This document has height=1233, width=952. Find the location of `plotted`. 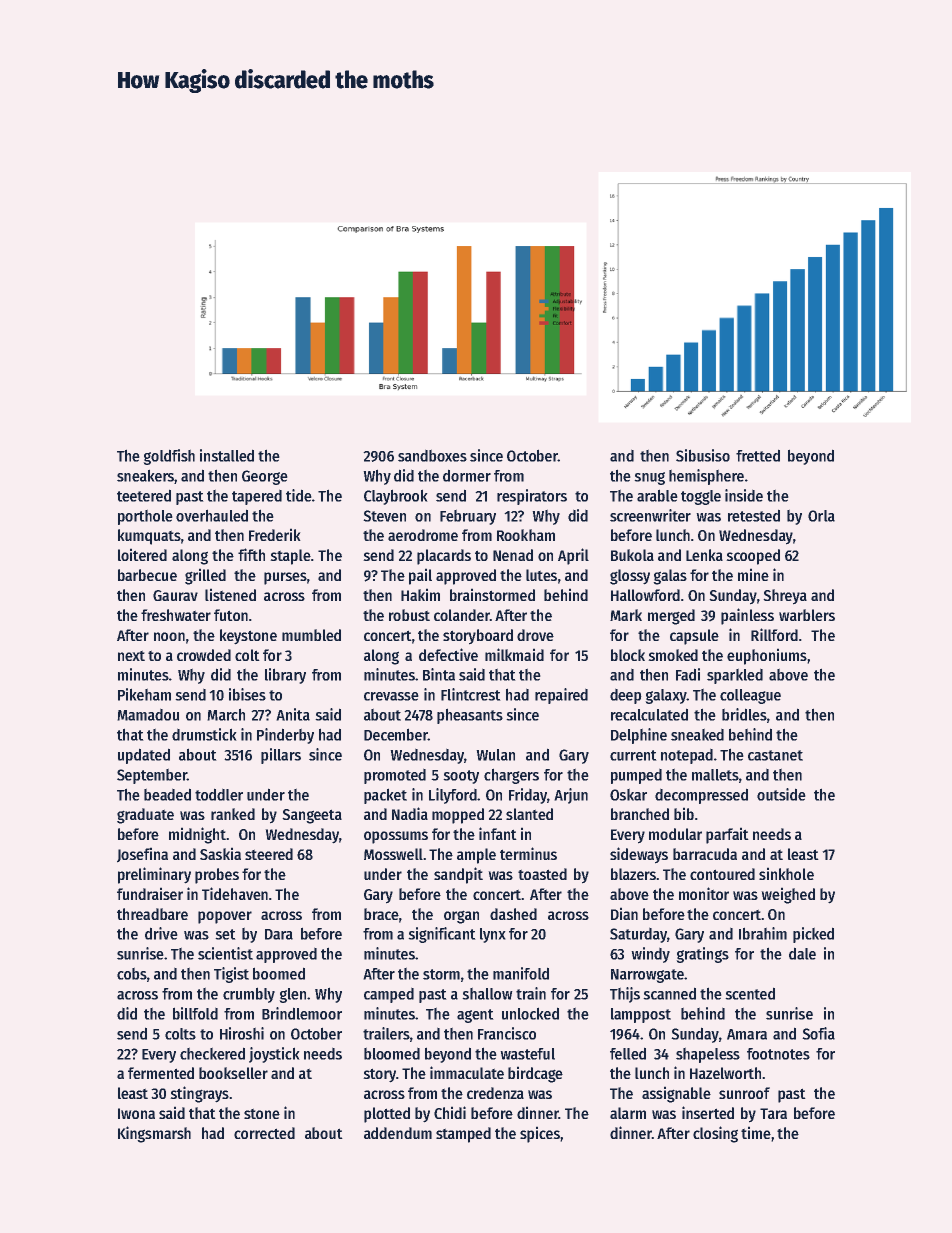

plotted is located at coordinates (387, 1115).
